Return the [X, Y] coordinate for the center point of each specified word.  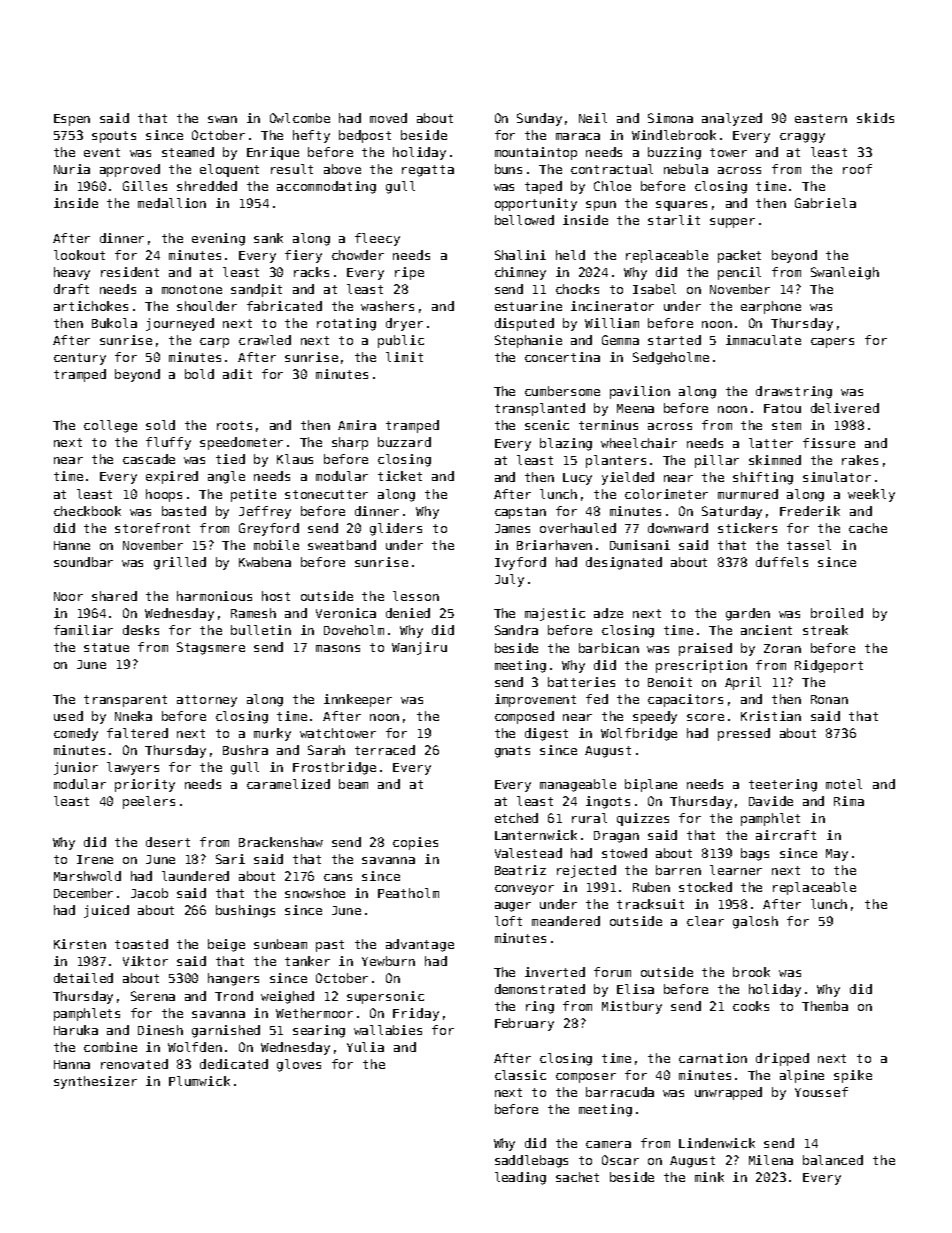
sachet [577, 1177]
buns [508, 169]
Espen [72, 120]
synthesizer [95, 1082]
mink [709, 1177]
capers [832, 343]
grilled [180, 563]
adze [608, 613]
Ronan [829, 699]
